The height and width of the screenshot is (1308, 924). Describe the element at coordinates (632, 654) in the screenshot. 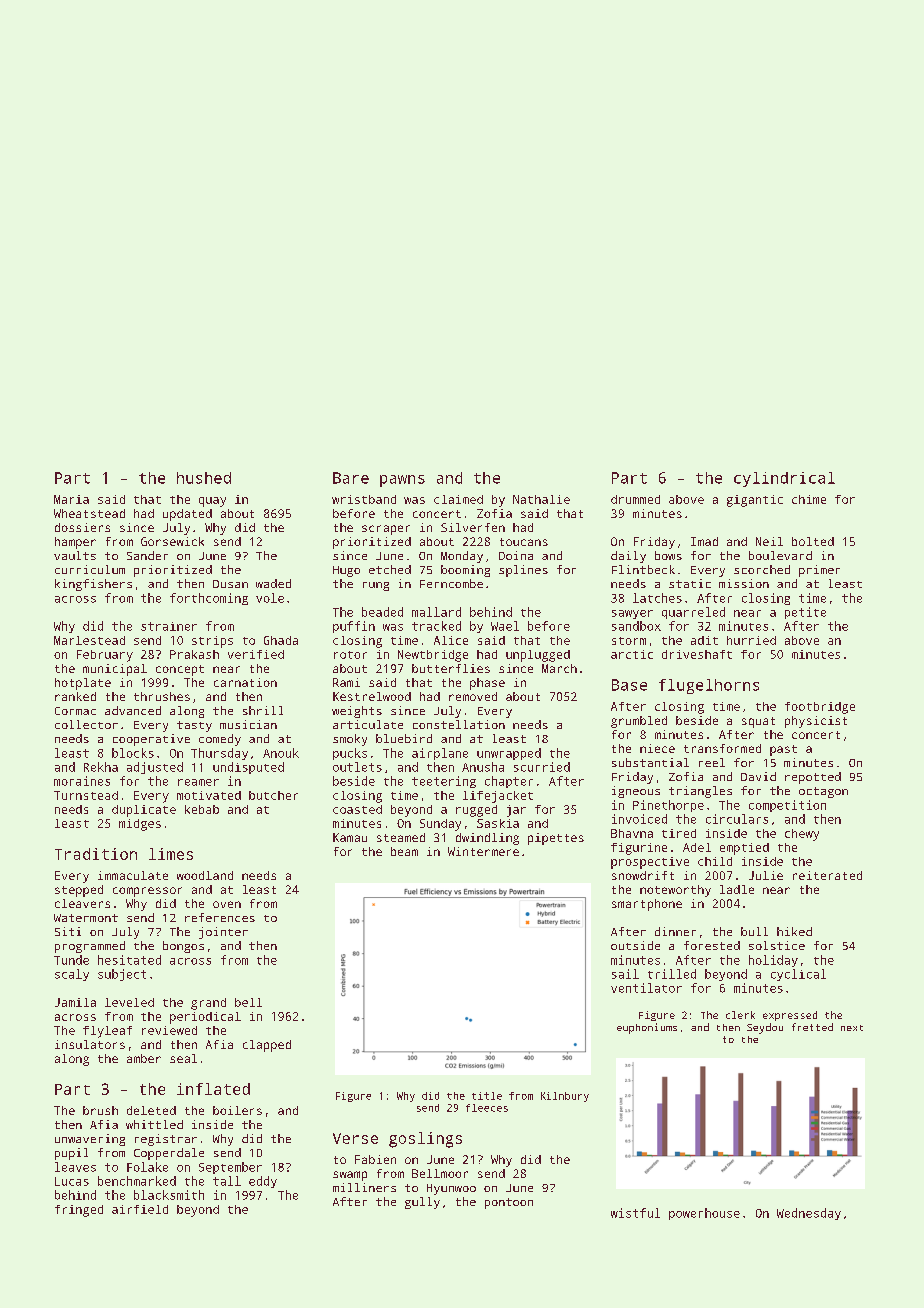

I see `arctic` at that location.
